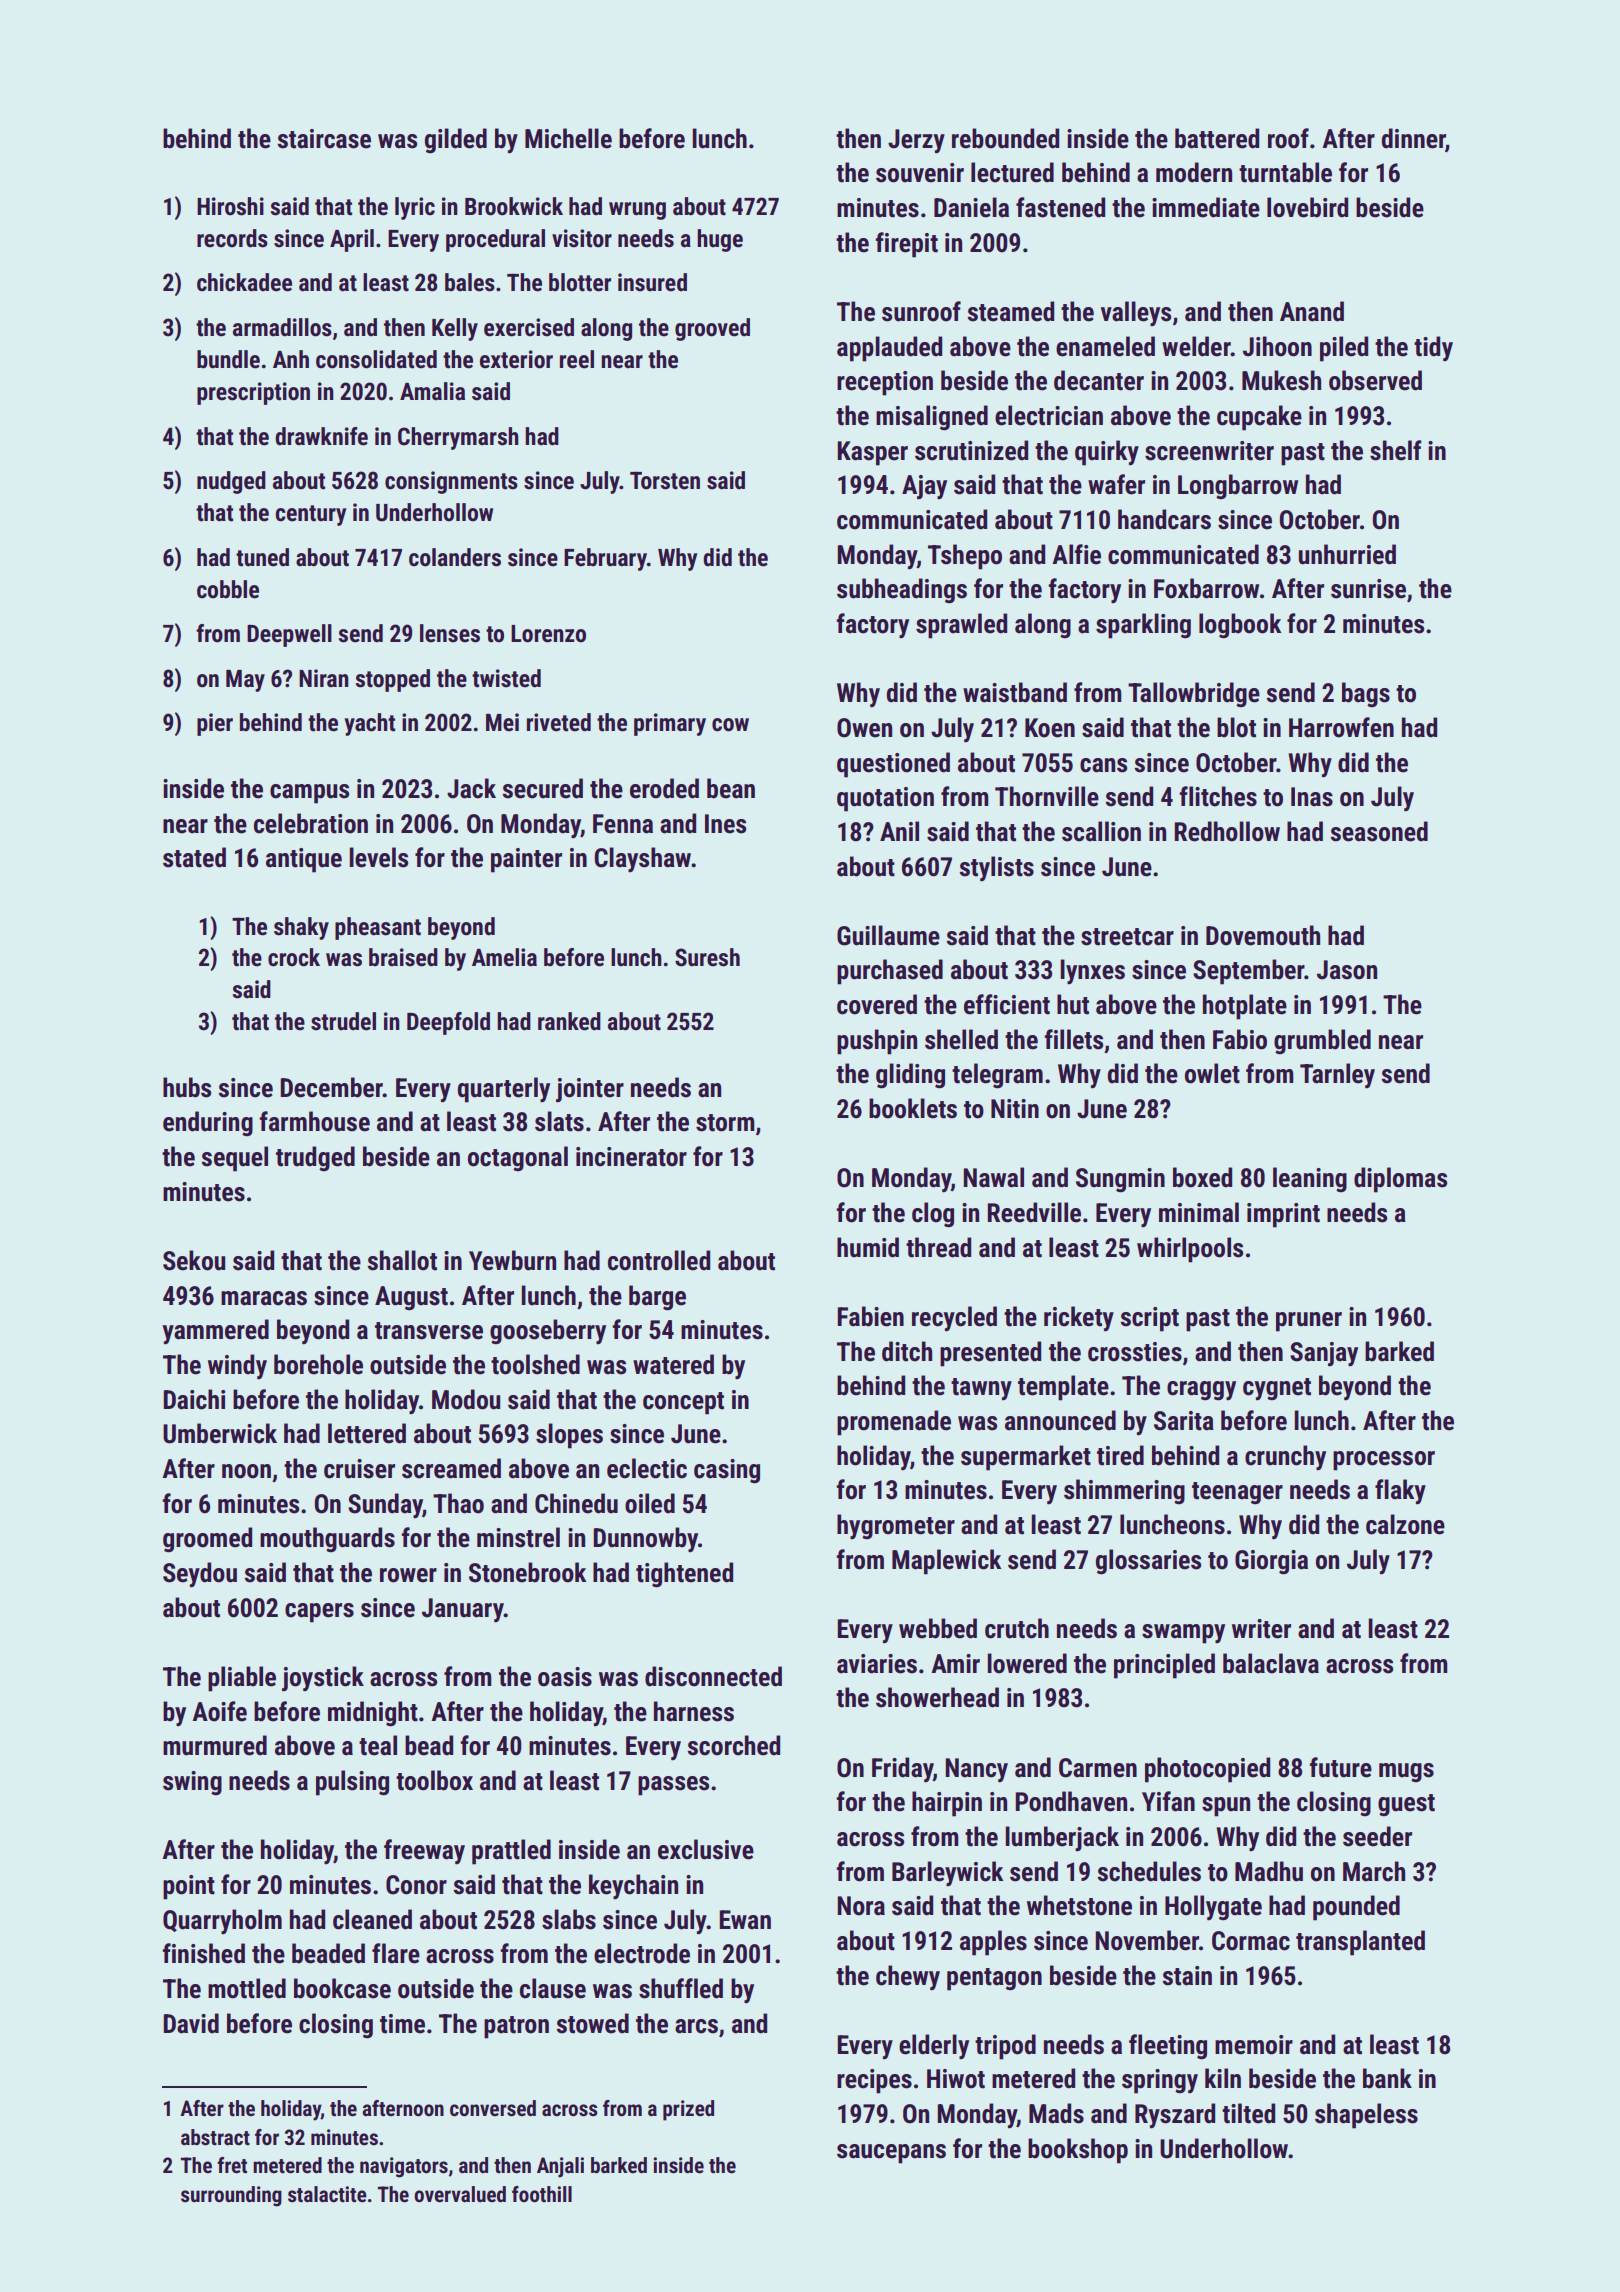  Describe the element at coordinates (518, 1159) in the image. I see `octagonal` at that location.
